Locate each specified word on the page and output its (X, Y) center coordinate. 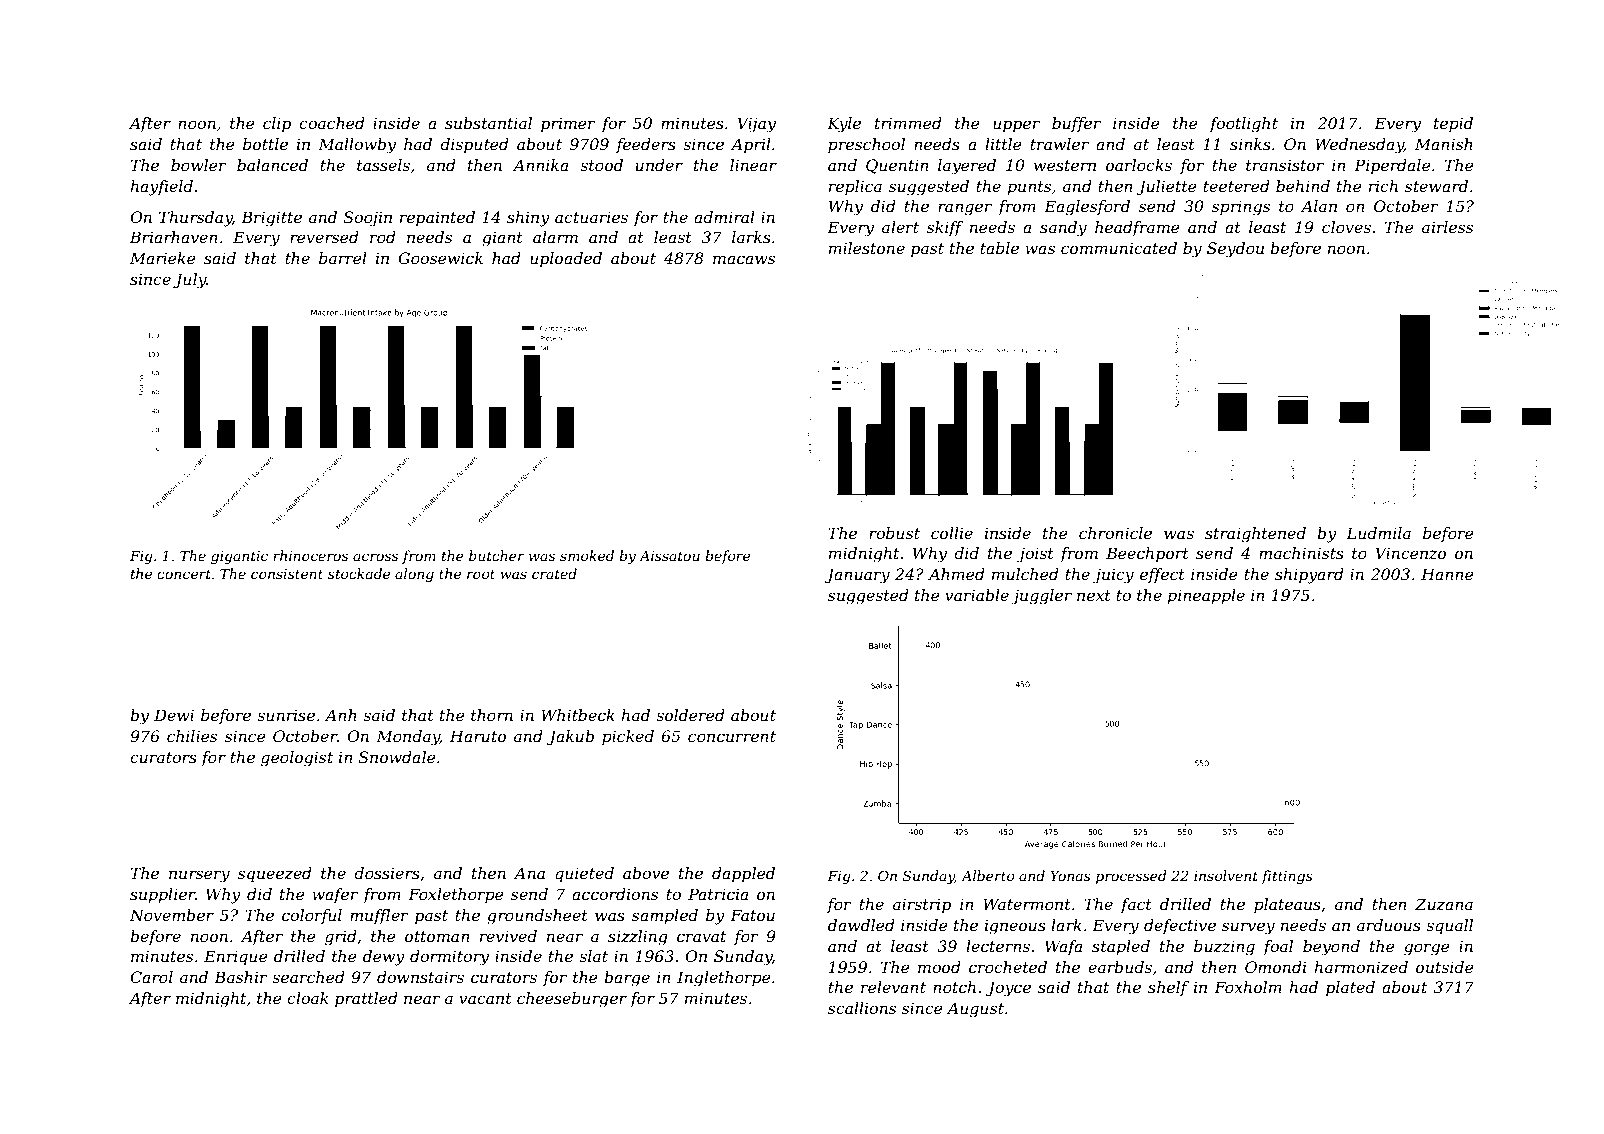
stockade (359, 573)
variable (977, 595)
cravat (701, 936)
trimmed (908, 123)
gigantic (239, 557)
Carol (151, 977)
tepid (1453, 124)
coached (332, 123)
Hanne (1447, 574)
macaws (744, 259)
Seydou (1235, 250)
